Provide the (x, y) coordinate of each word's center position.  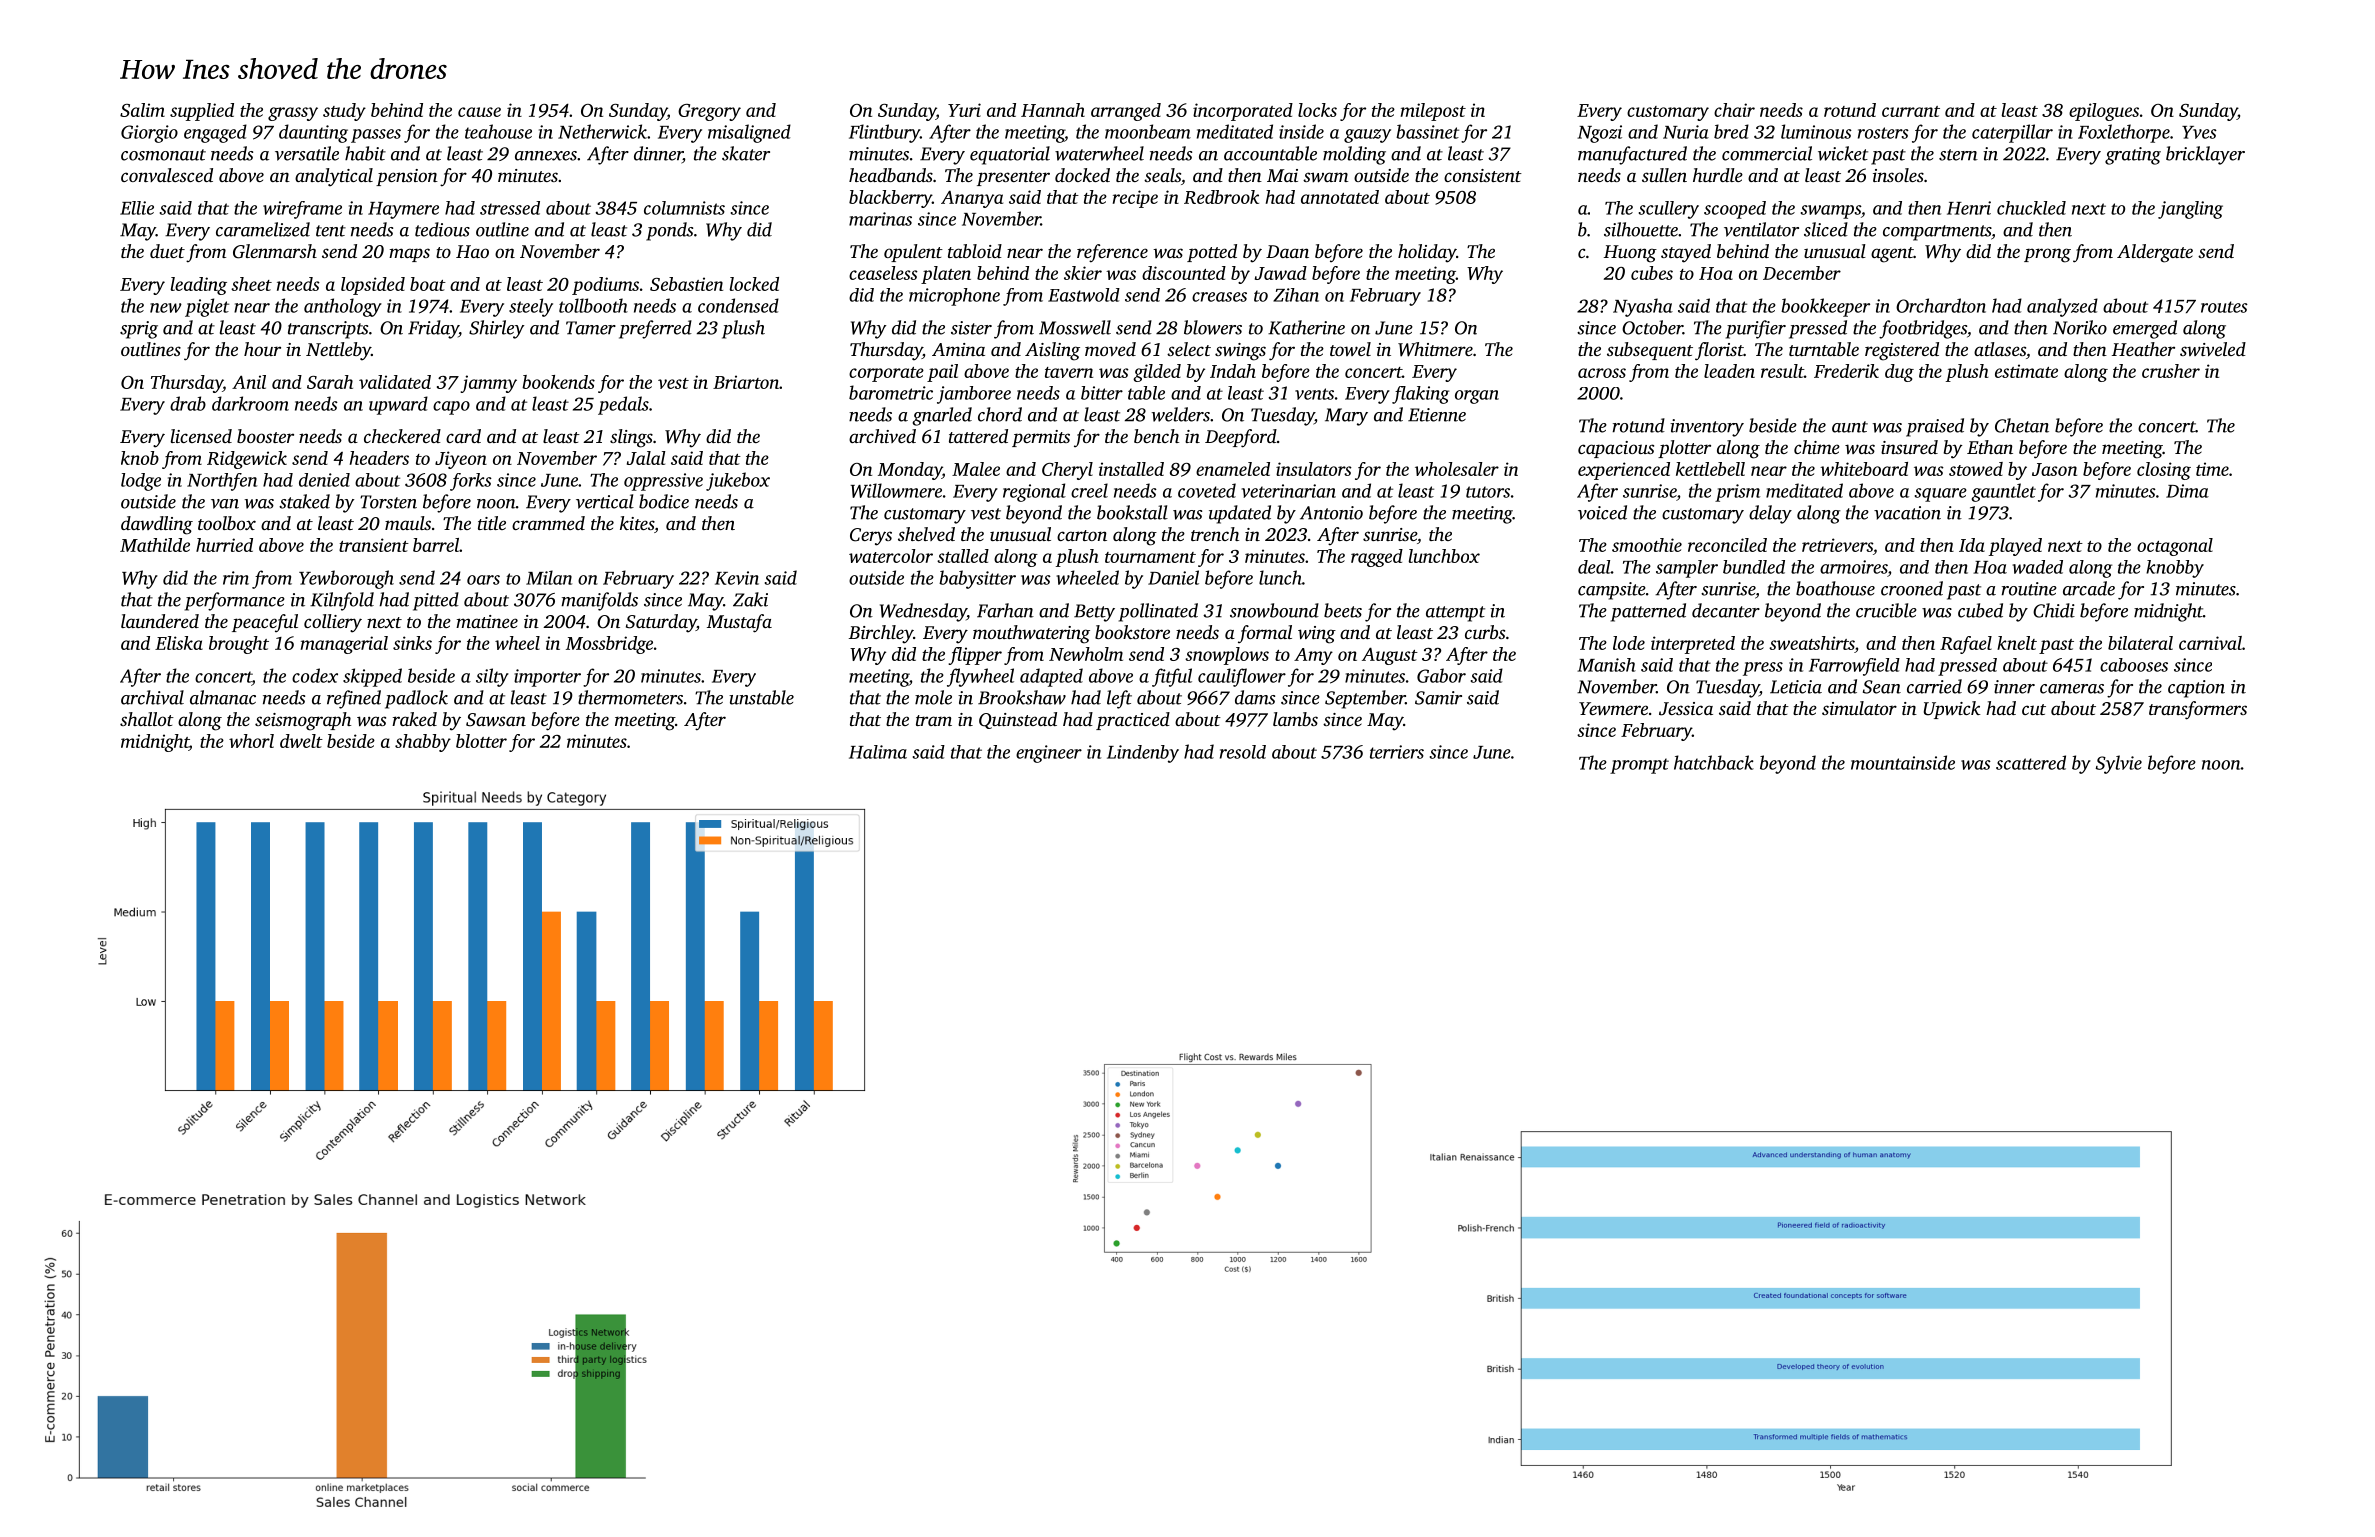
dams (1255, 697)
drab (188, 403)
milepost (1433, 112)
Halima (878, 752)
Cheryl (1067, 471)
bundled (1754, 567)
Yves (2199, 132)
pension (407, 177)
